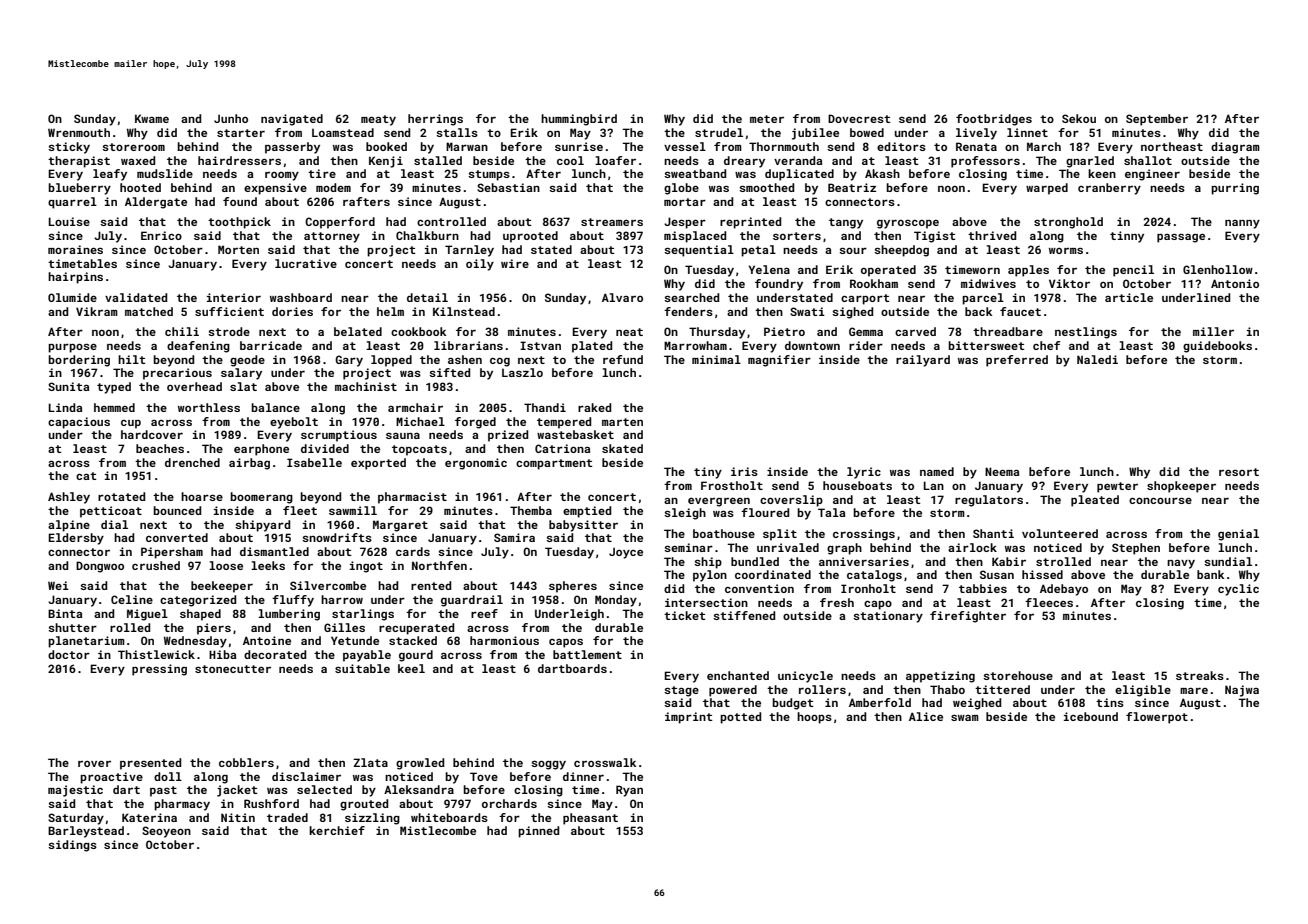  What do you see at coordinates (538, 832) in the image?
I see `pinned` at bounding box center [538, 832].
